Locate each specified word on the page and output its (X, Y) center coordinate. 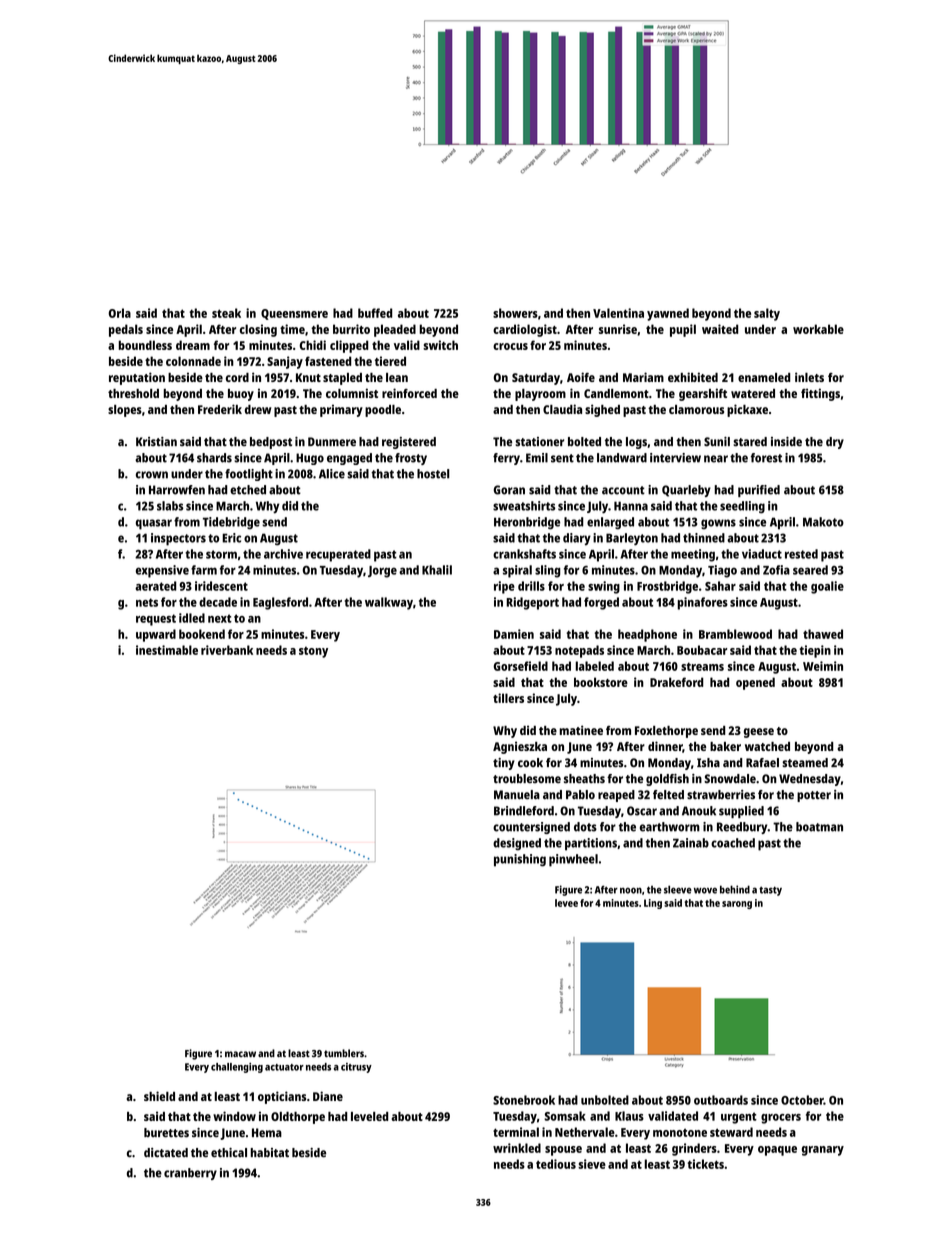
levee (566, 903)
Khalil (437, 570)
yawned (668, 314)
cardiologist (525, 330)
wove (705, 890)
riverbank (227, 650)
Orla (119, 313)
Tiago (722, 571)
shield (159, 1096)
